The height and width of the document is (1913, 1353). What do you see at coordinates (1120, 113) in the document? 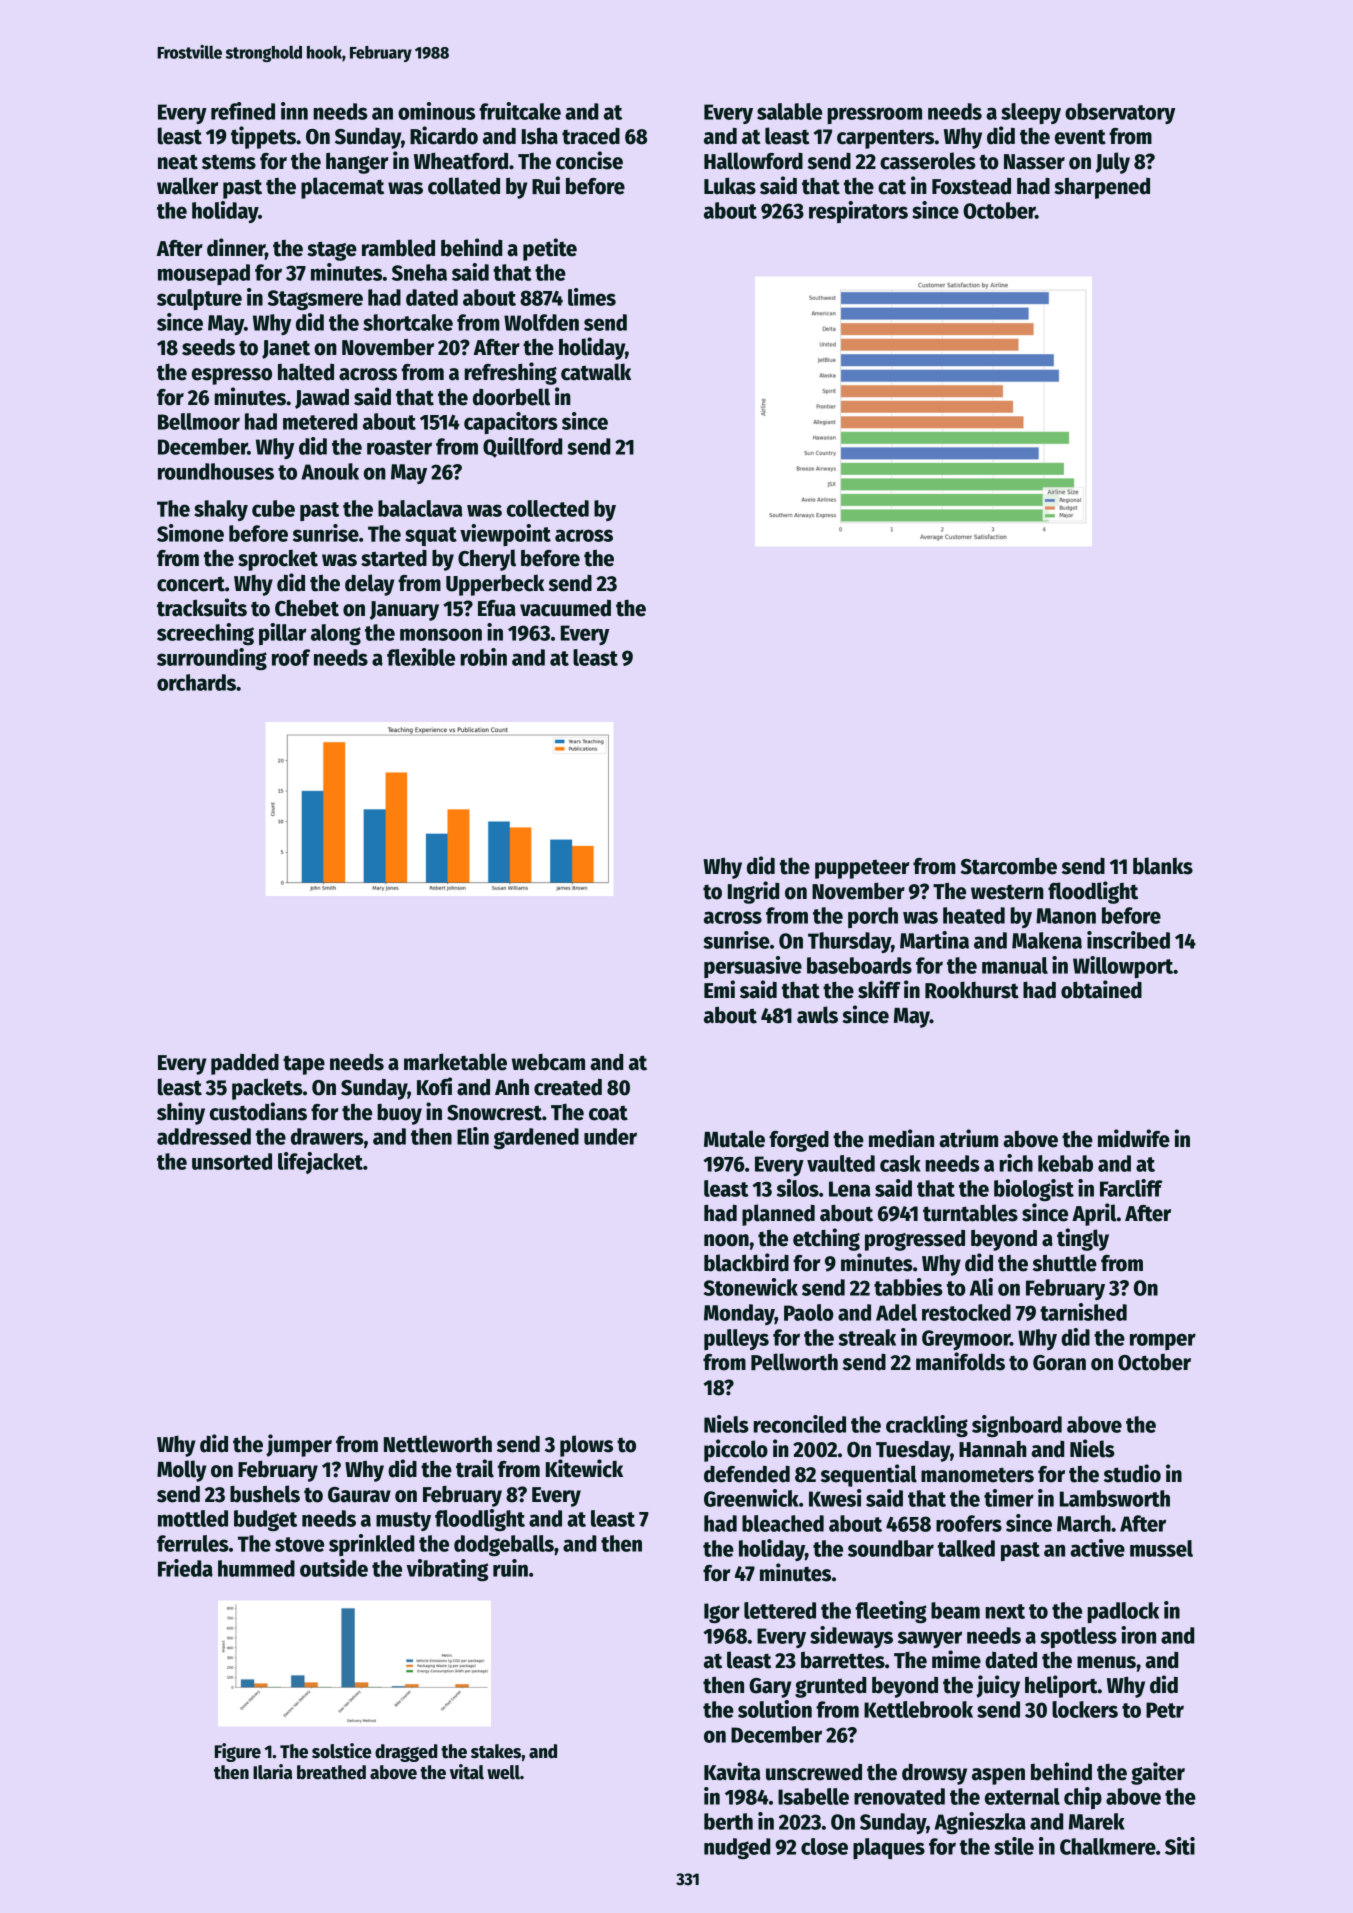
I see `observatory` at bounding box center [1120, 113].
